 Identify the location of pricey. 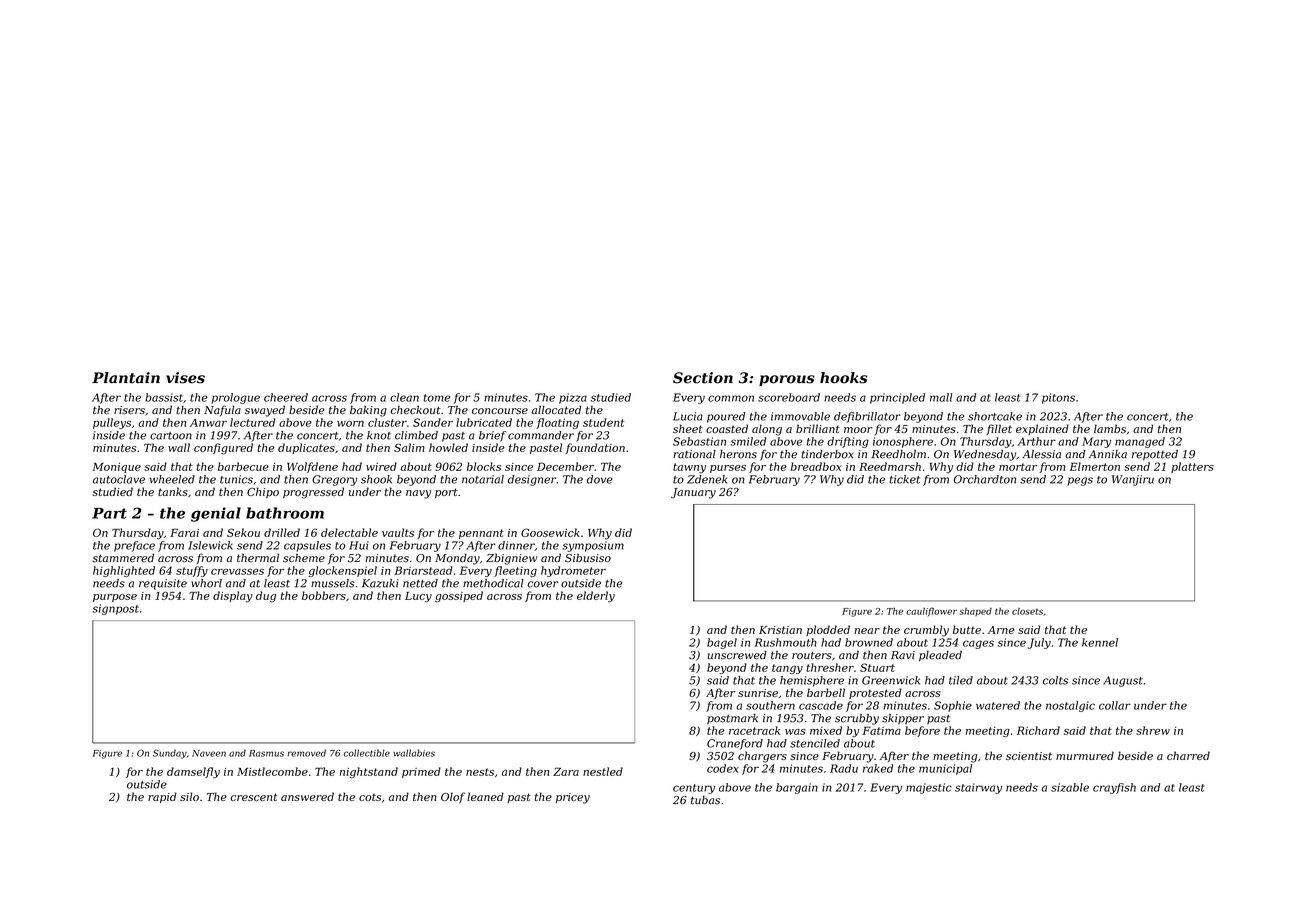
(573, 798).
